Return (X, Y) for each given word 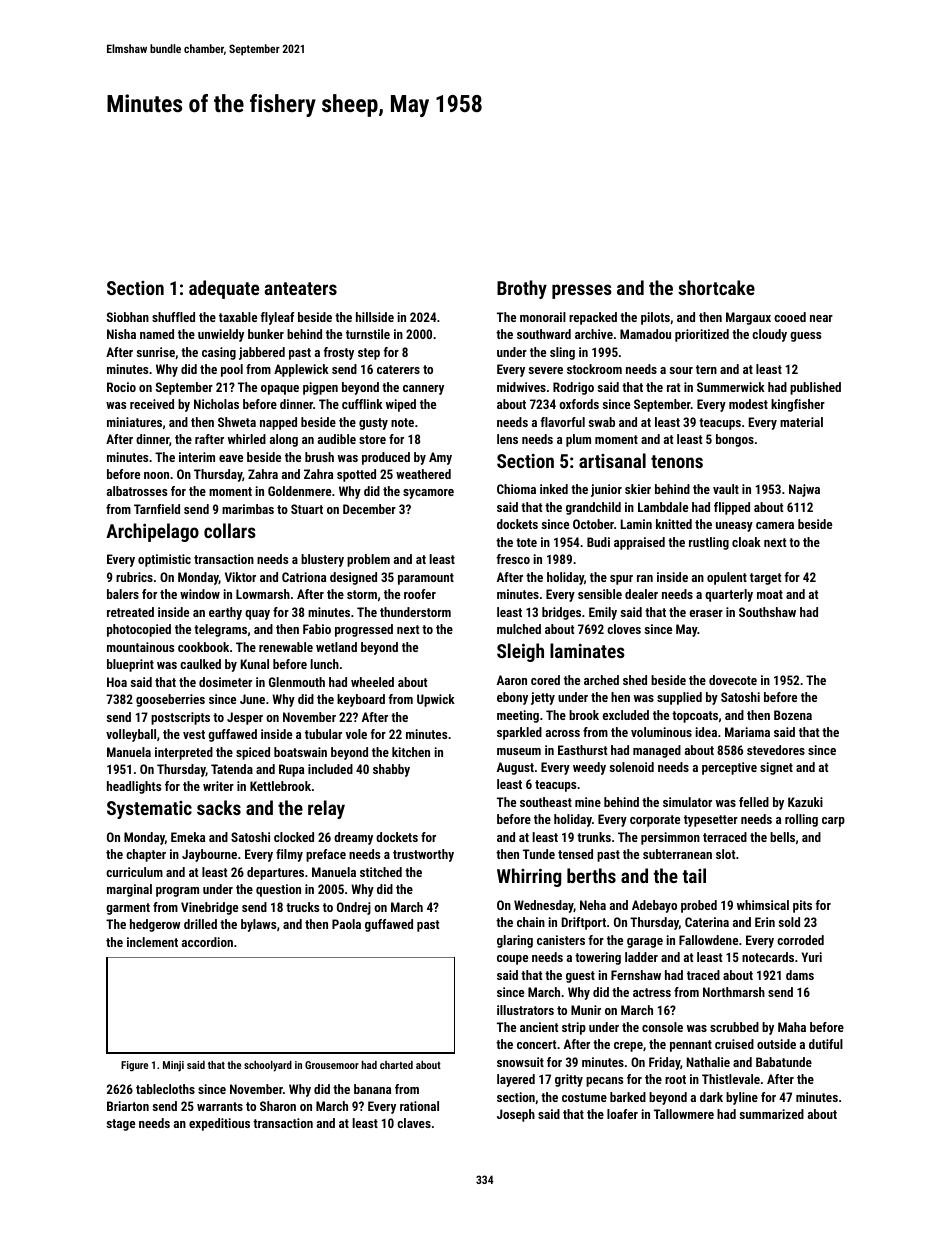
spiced (253, 753)
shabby (391, 770)
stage (121, 1125)
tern (706, 369)
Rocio (121, 387)
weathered (423, 474)
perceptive (729, 768)
